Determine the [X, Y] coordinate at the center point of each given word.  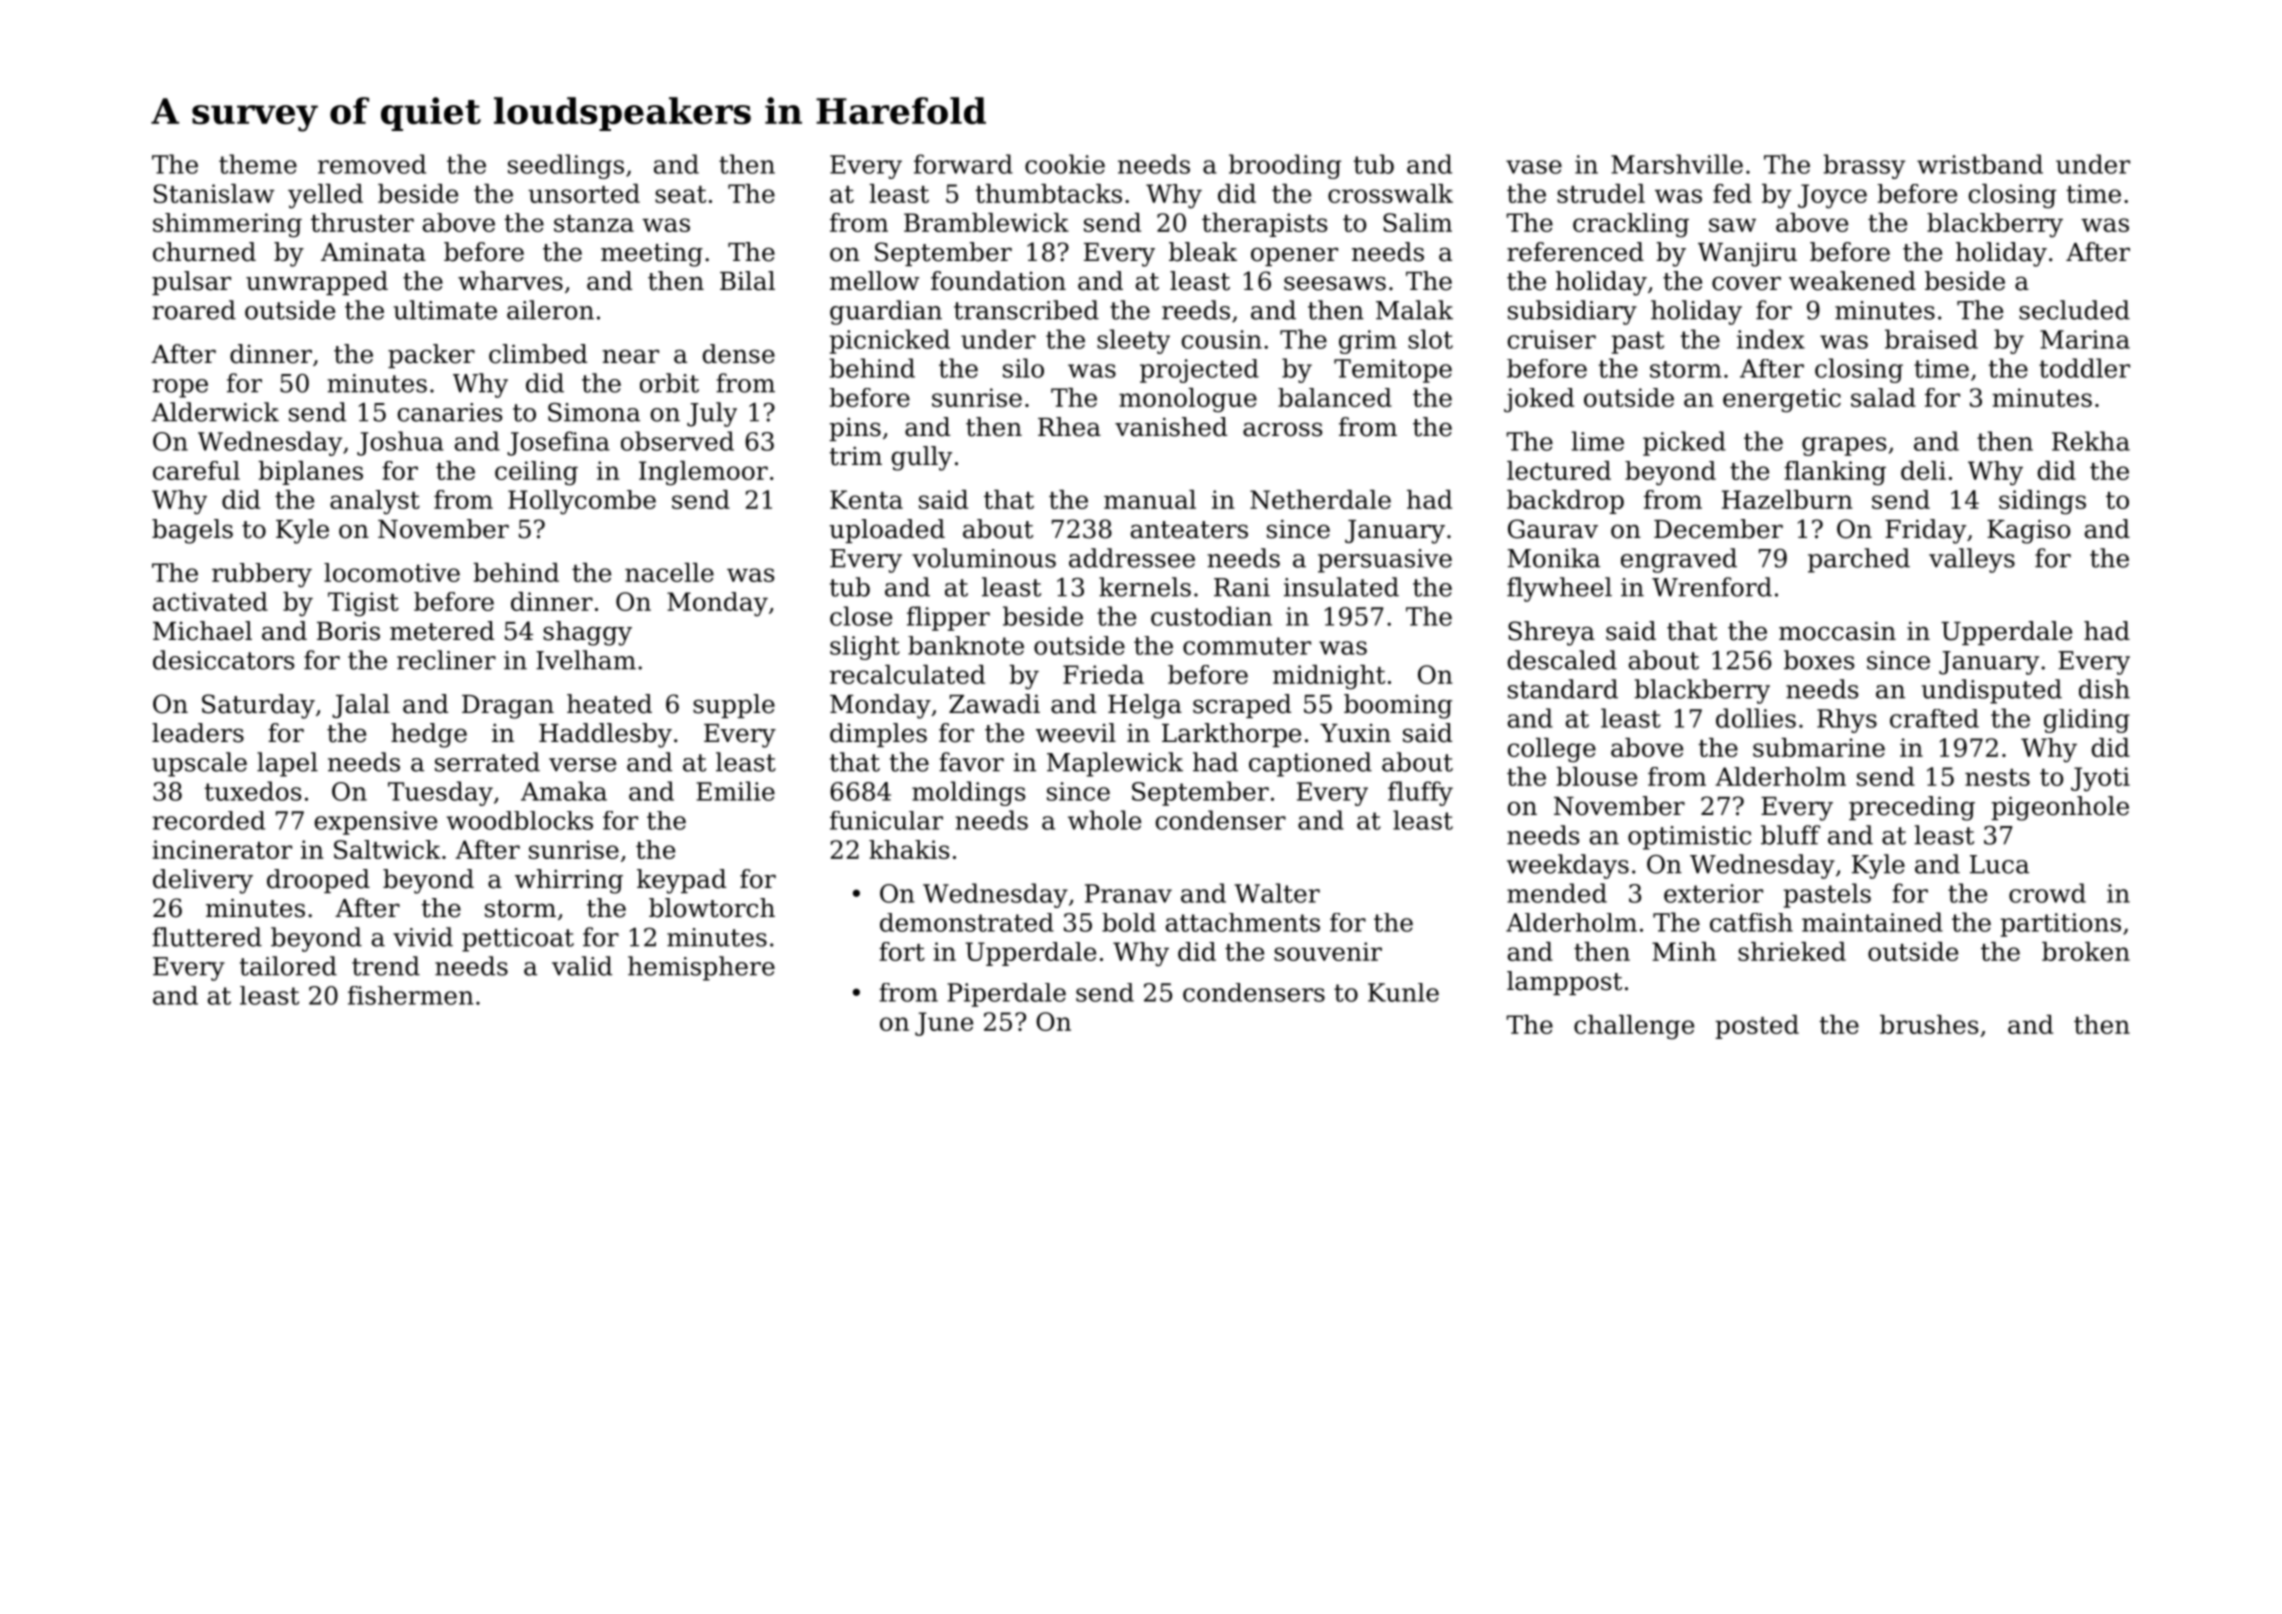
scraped [1242, 706]
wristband [1980, 164]
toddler [2084, 368]
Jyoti [2100, 779]
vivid [423, 937]
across [1282, 429]
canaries [450, 412]
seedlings [566, 166]
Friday [1925, 531]
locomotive [392, 572]
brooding [1285, 166]
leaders [198, 733]
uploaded [887, 531]
